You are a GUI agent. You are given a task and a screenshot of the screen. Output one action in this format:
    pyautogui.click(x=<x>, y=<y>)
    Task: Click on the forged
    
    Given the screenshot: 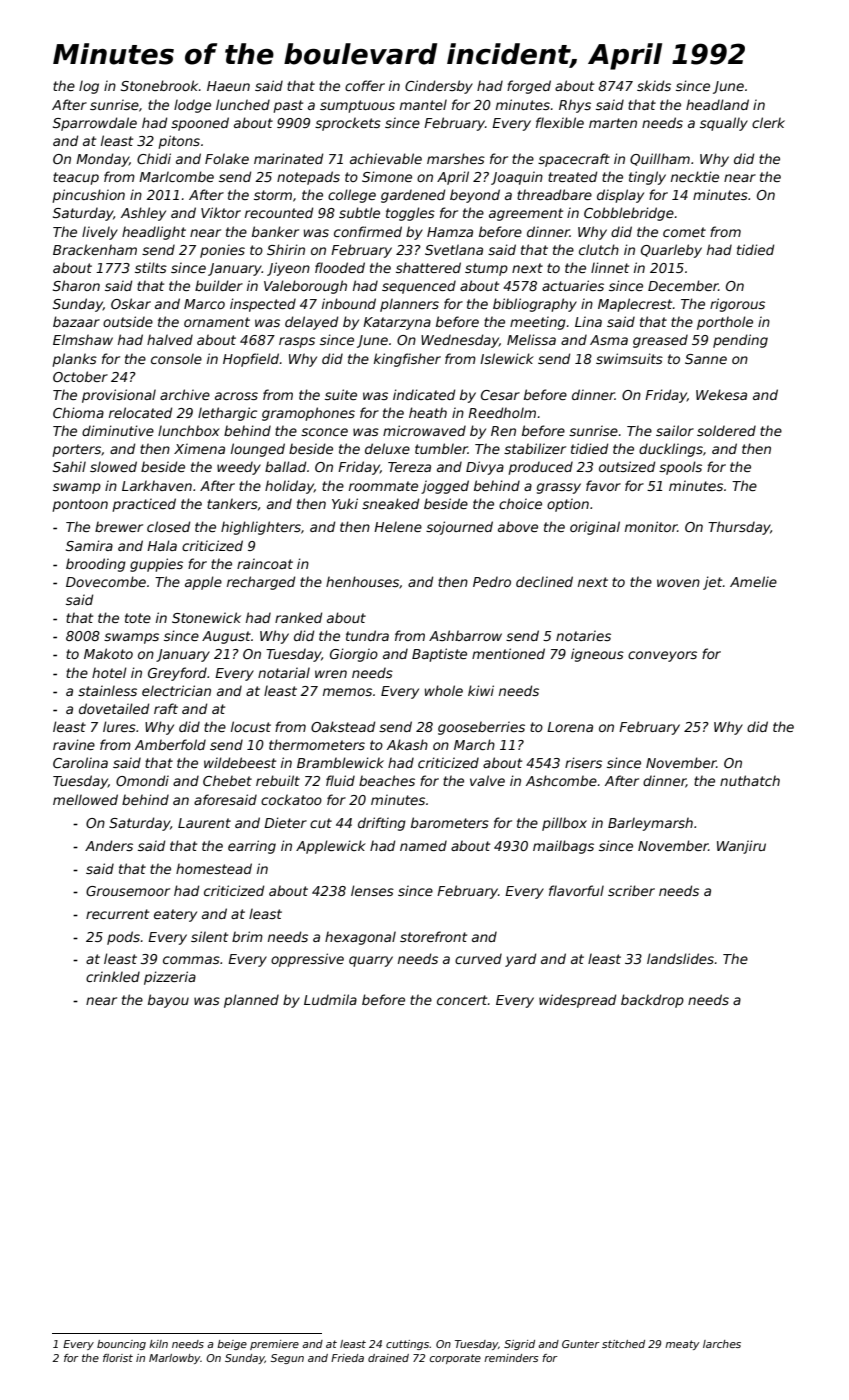 What is the action you would take?
    pyautogui.click(x=529, y=87)
